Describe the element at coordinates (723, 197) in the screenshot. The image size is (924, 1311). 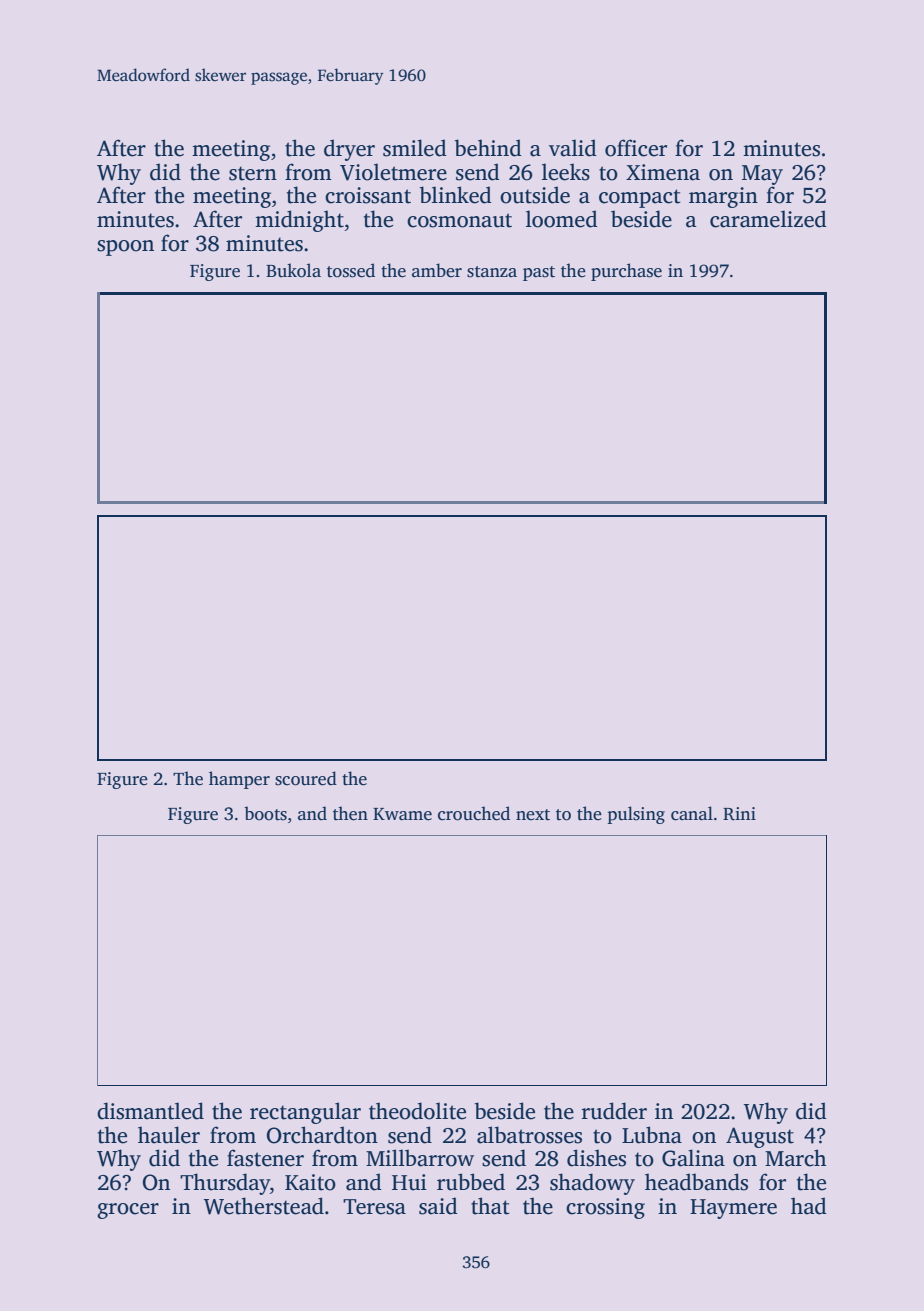
I see `margin` at that location.
